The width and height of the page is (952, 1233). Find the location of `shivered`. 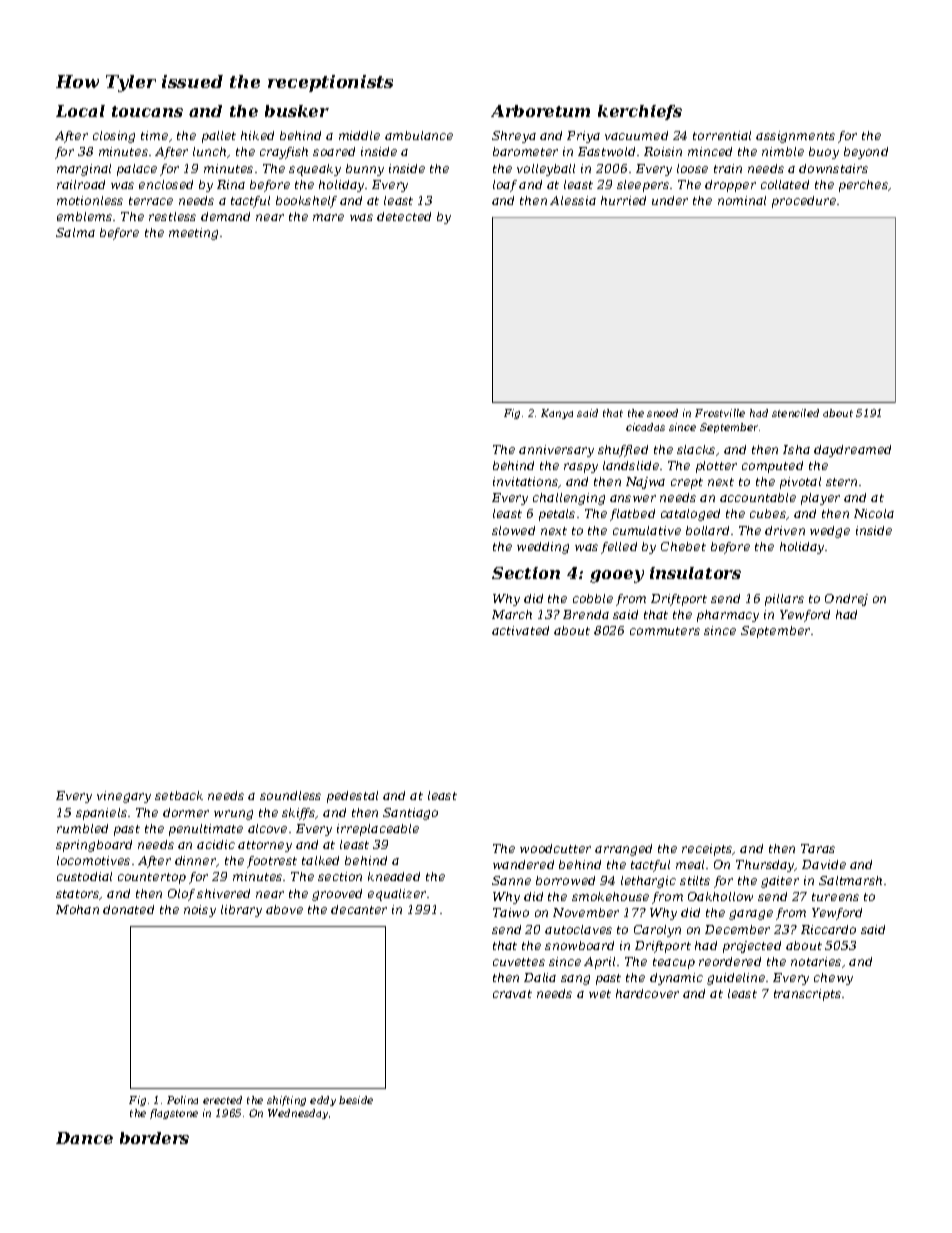

shivered is located at coordinates (223, 893).
